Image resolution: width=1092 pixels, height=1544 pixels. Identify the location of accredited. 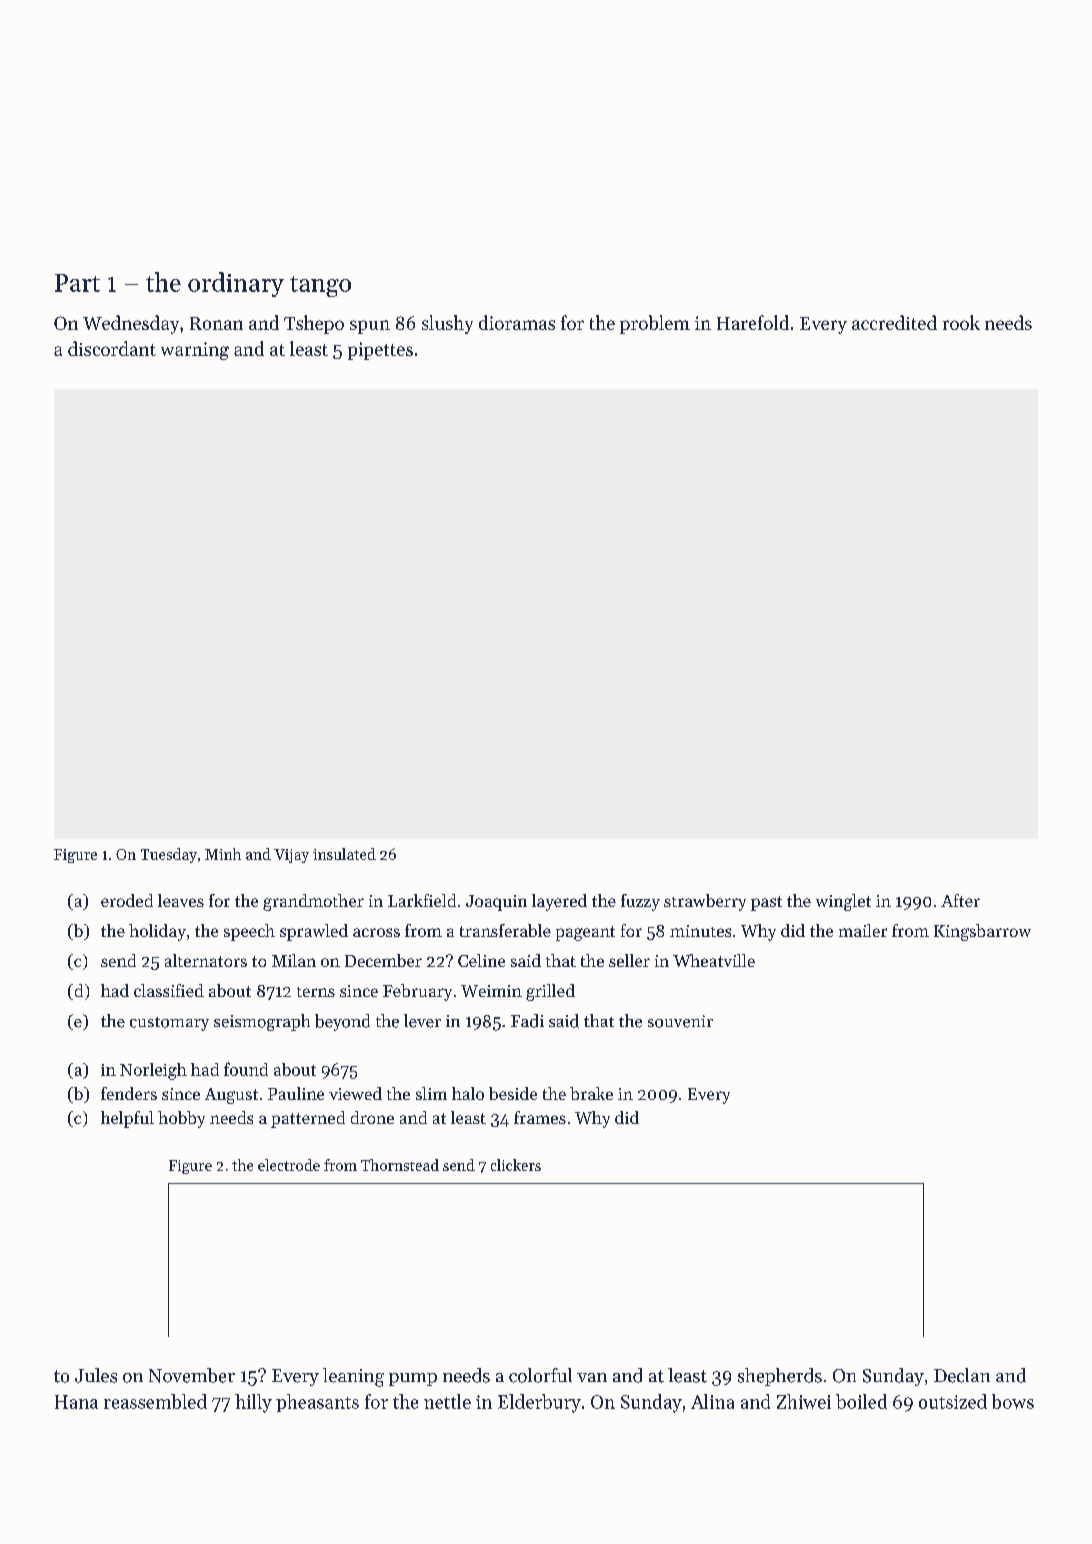
(894, 322).
